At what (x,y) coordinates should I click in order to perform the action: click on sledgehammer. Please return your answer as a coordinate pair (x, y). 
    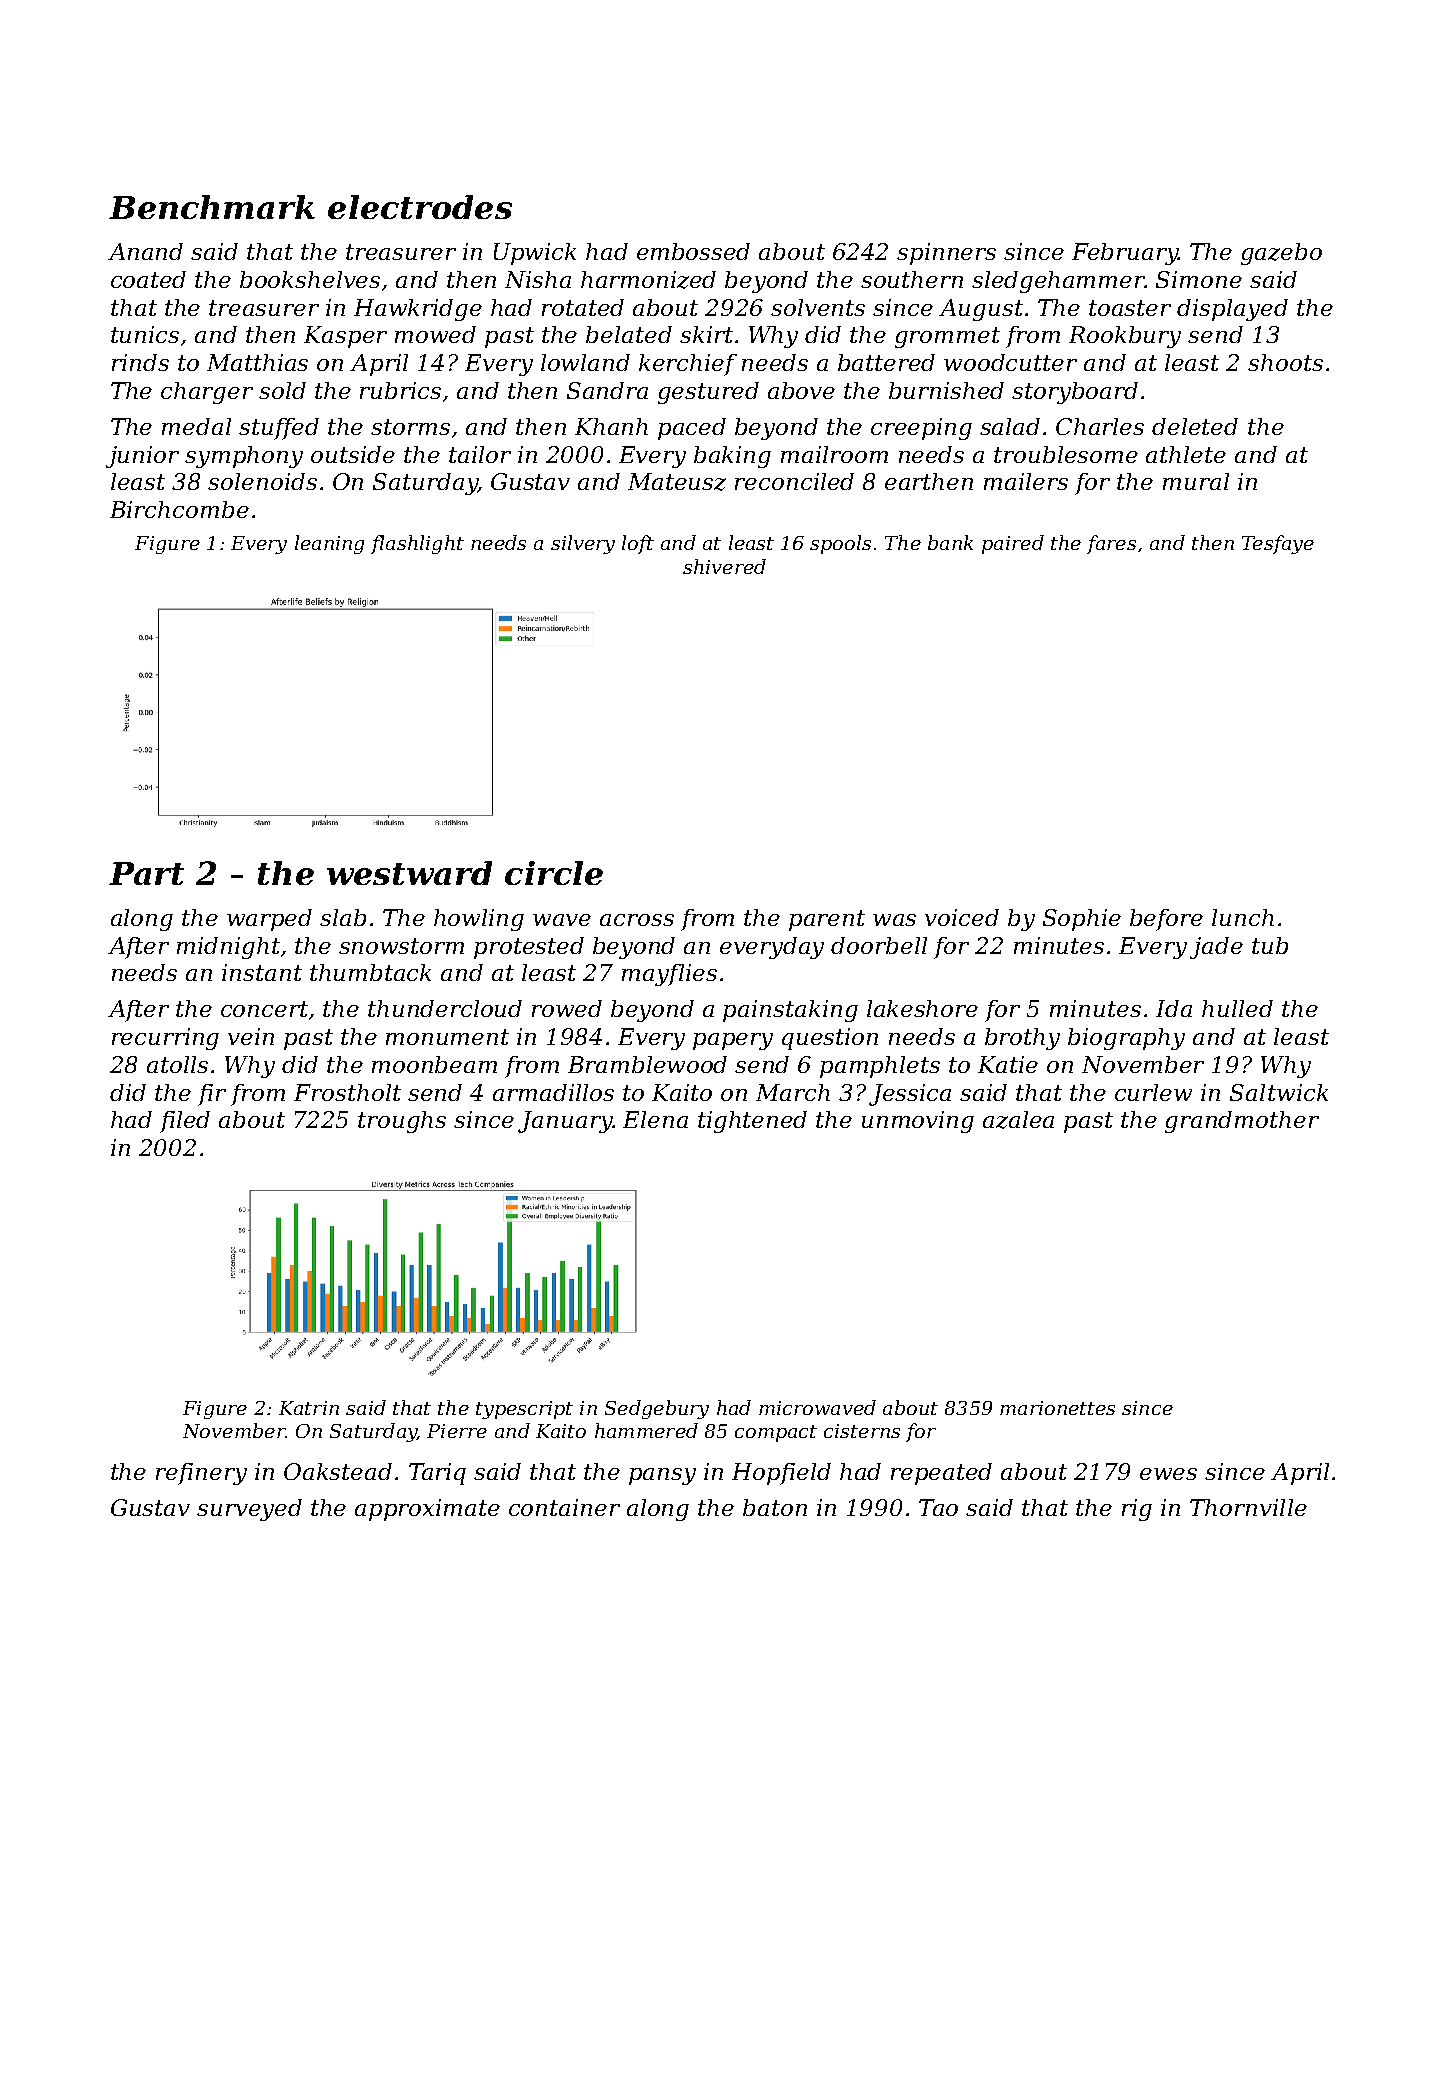
    Looking at the image, I should click on (1058, 282).
